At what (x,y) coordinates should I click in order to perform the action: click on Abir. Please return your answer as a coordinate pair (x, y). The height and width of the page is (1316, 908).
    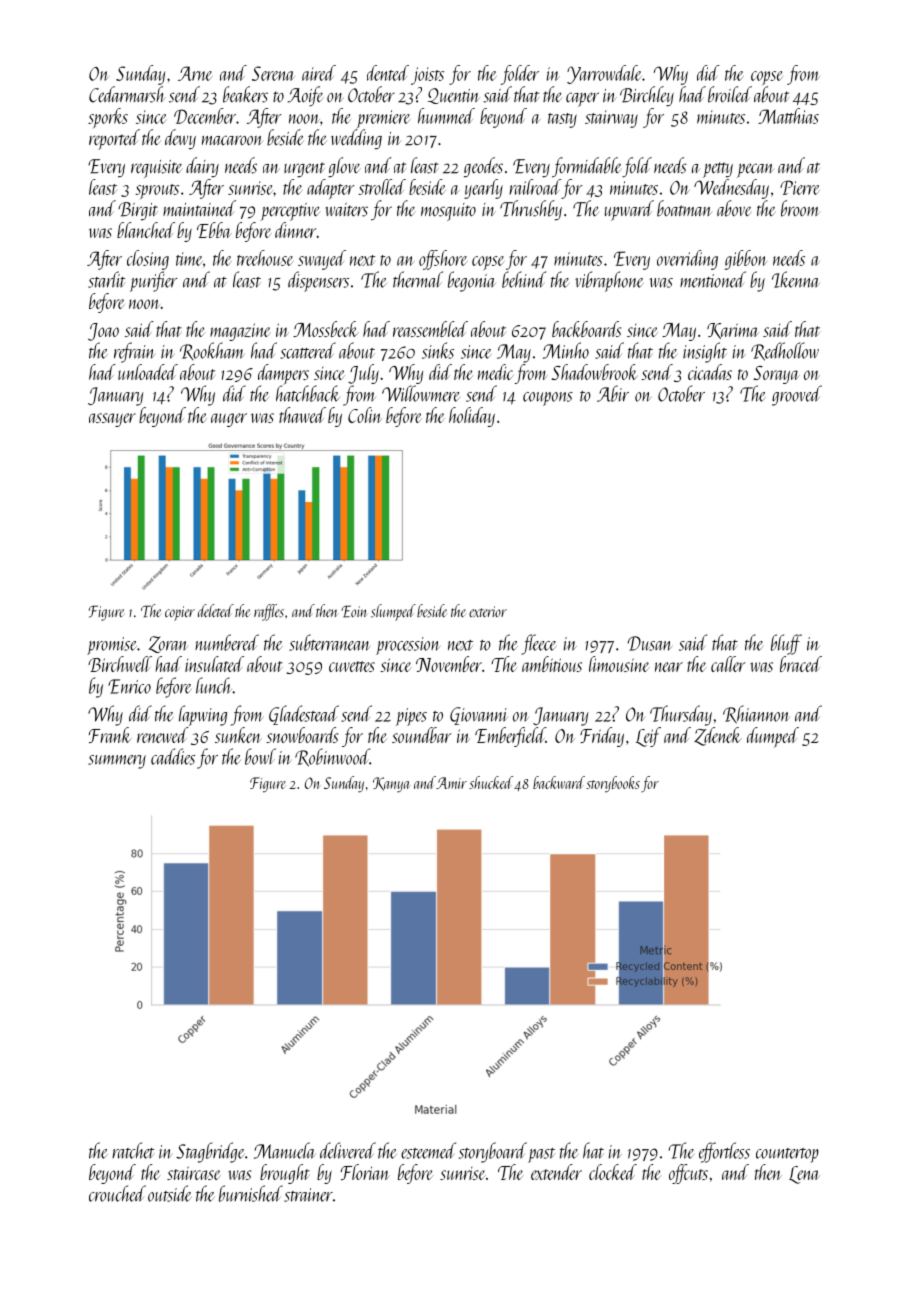
    Looking at the image, I should click on (613, 393).
